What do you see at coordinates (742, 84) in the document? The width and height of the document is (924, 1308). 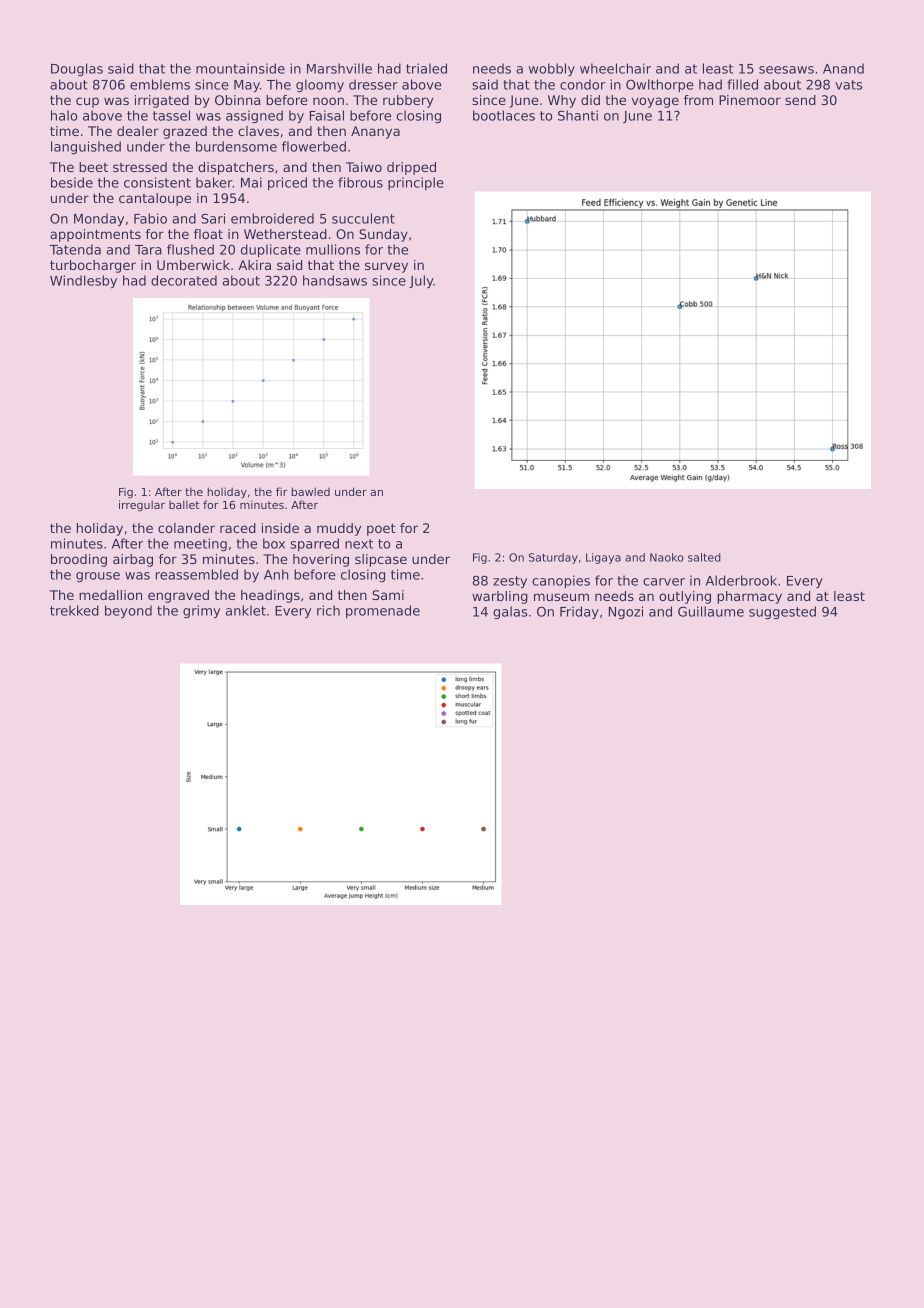 I see `filled` at bounding box center [742, 84].
